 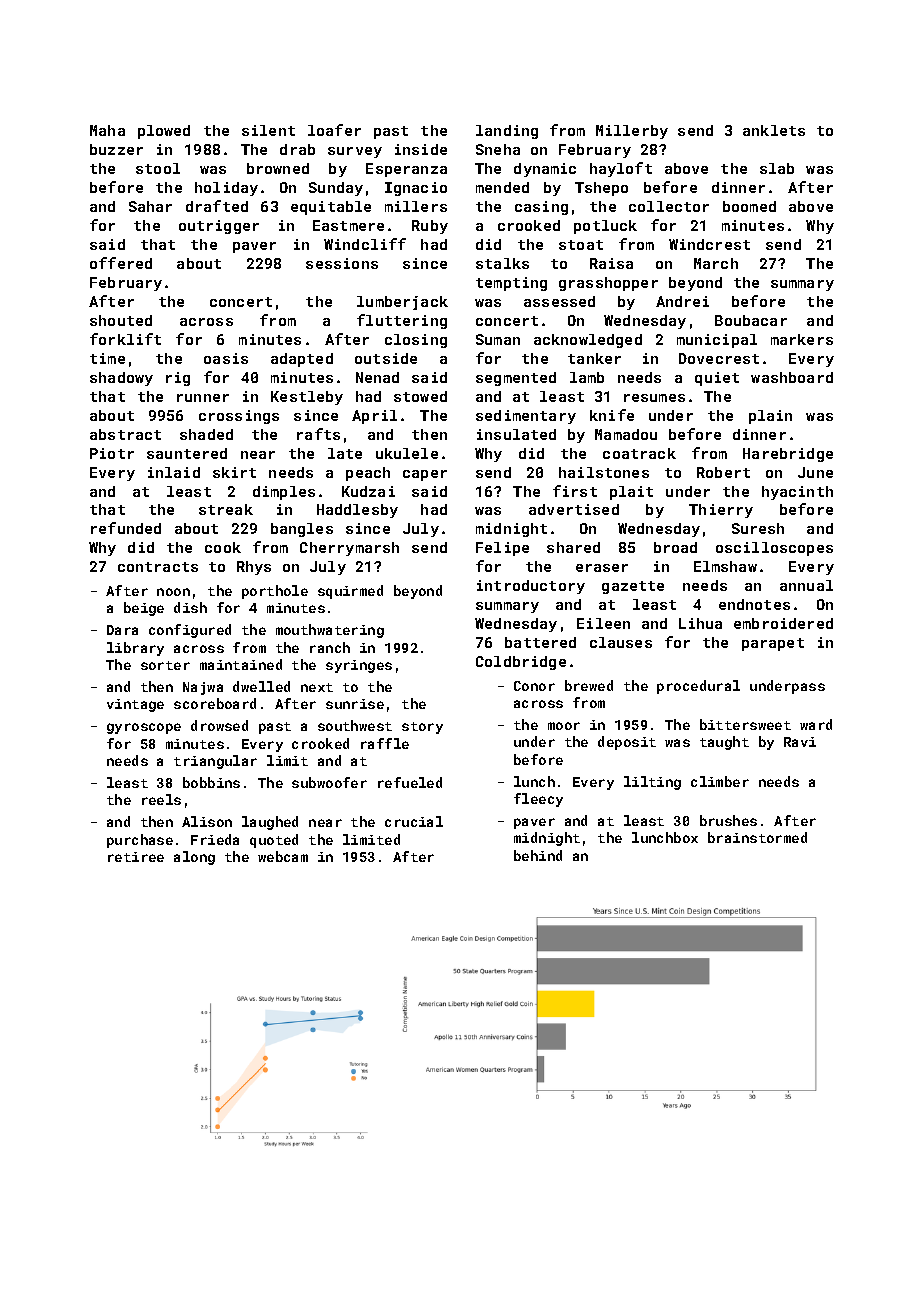 I want to click on stoat, so click(x=581, y=245).
